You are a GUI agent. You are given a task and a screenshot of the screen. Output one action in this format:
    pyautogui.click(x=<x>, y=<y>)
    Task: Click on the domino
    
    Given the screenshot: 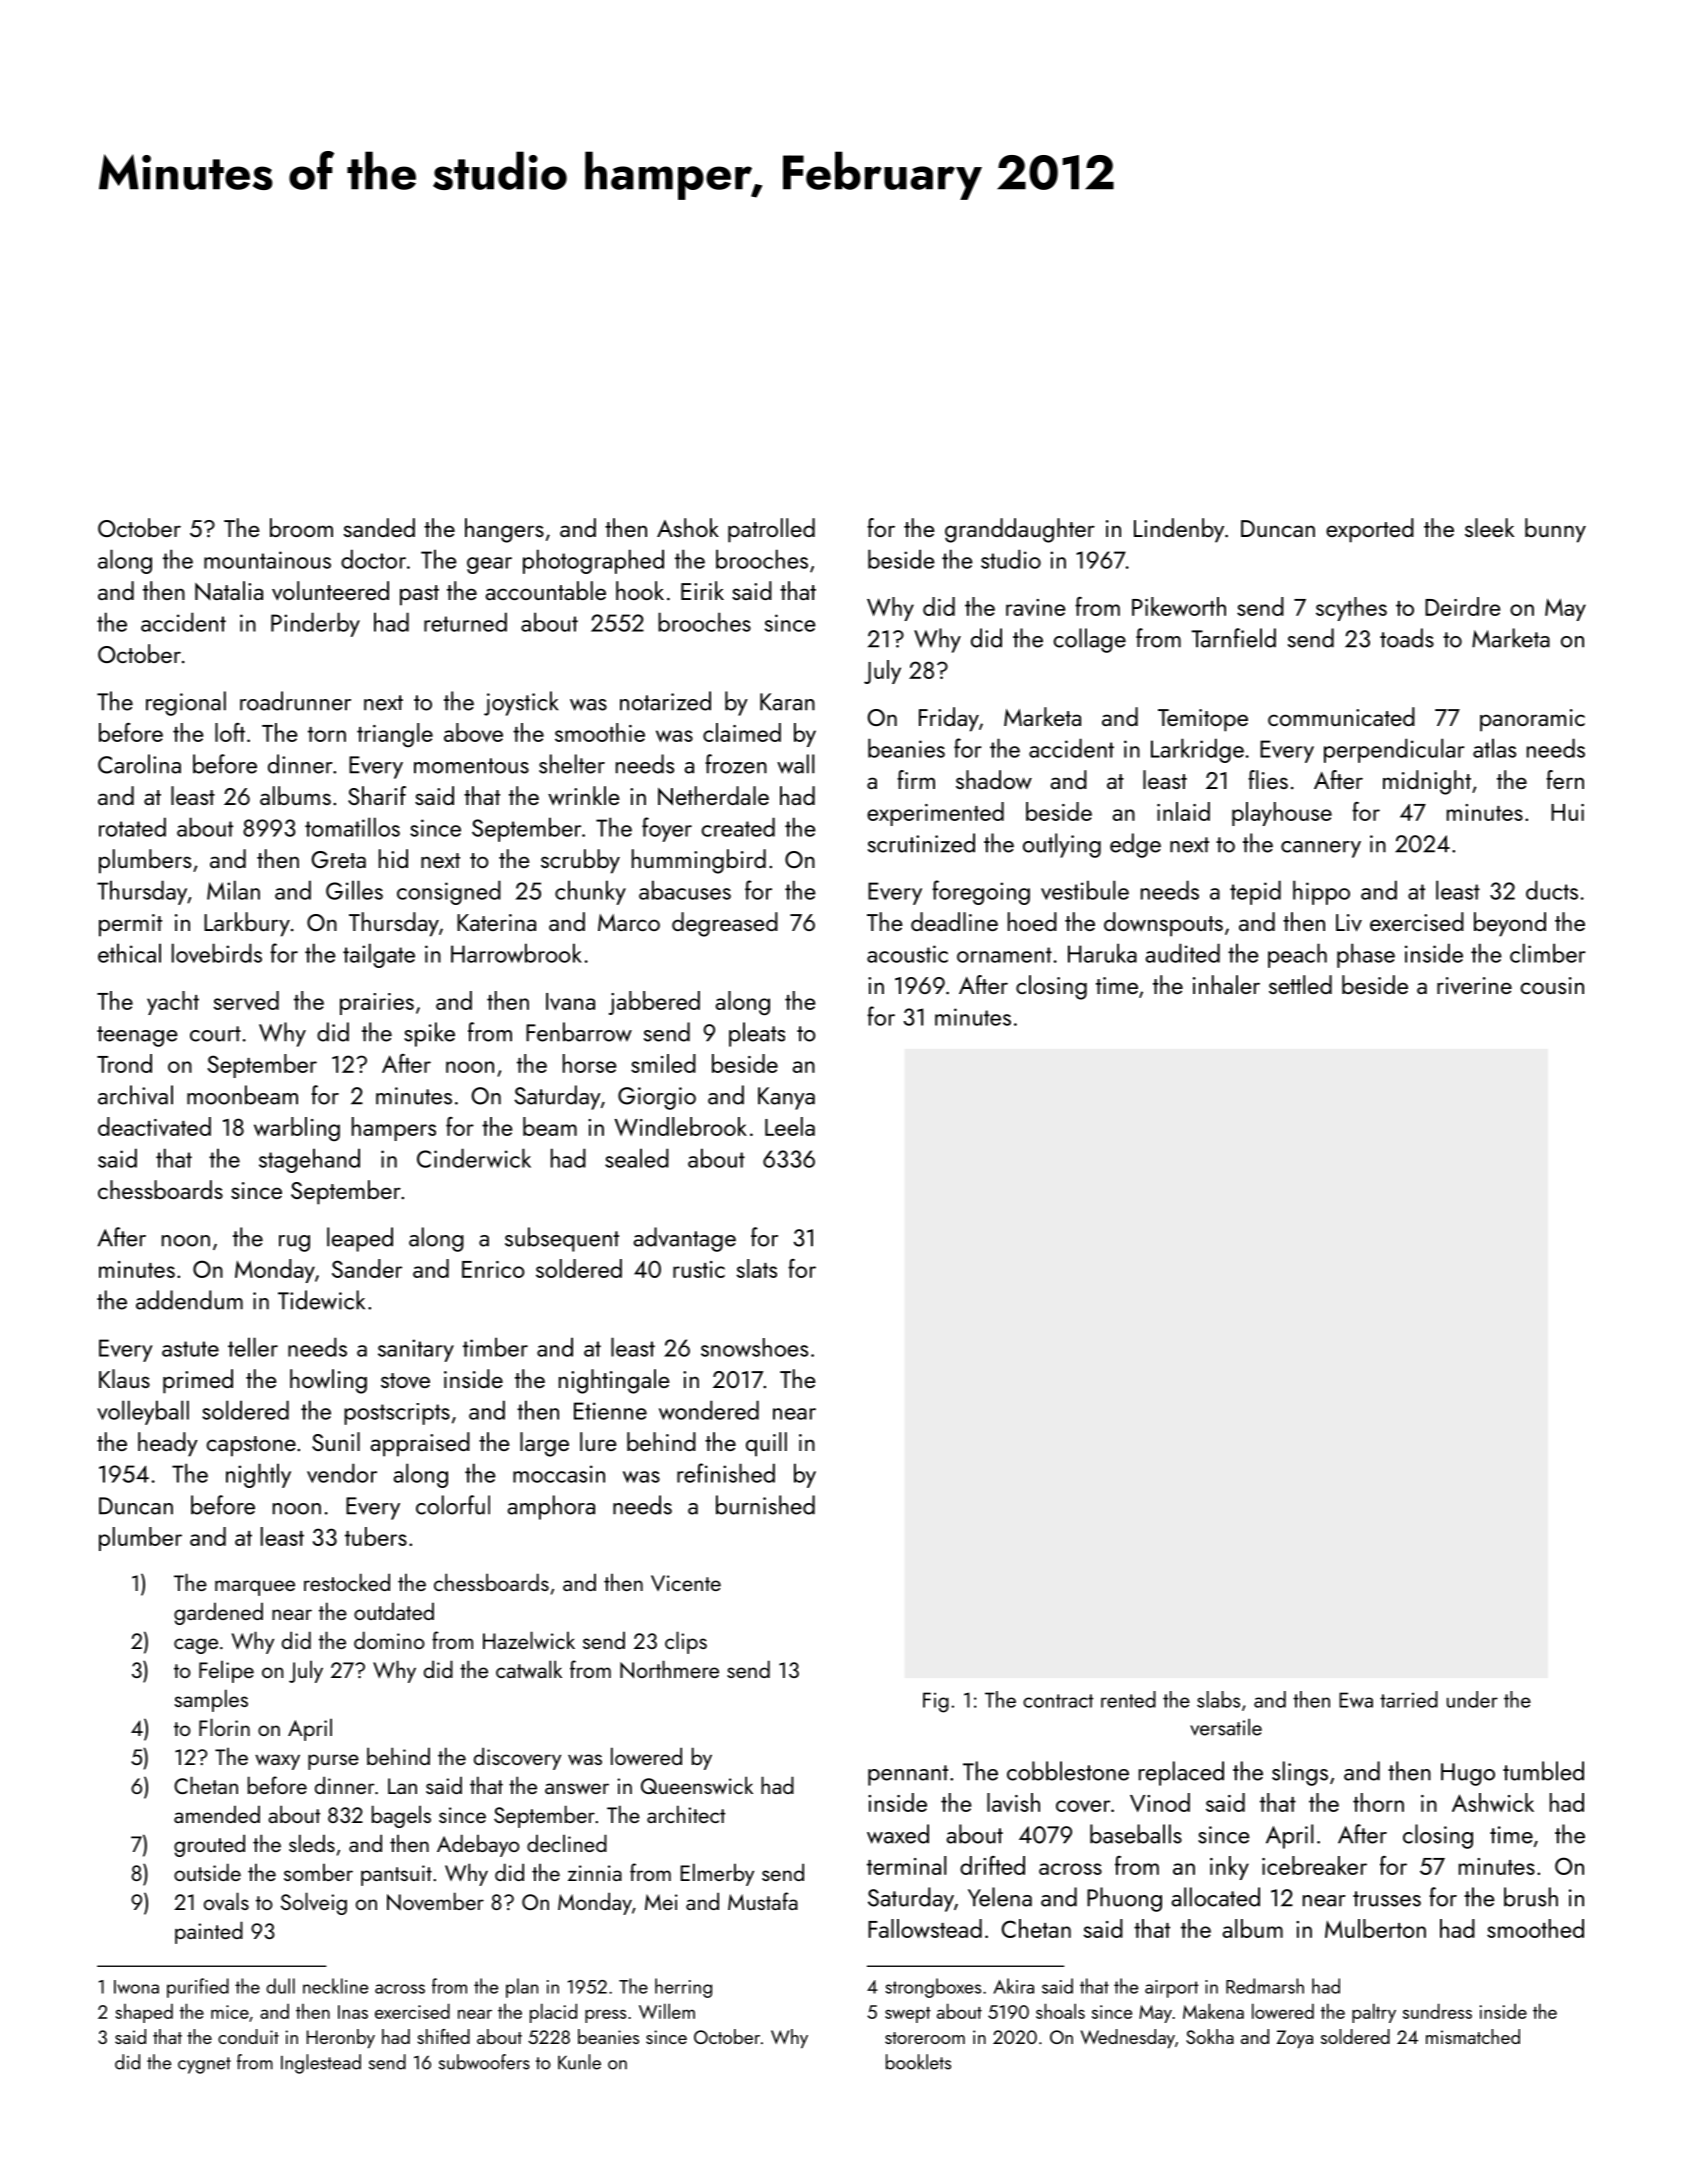 What is the action you would take?
    pyautogui.click(x=389, y=1640)
